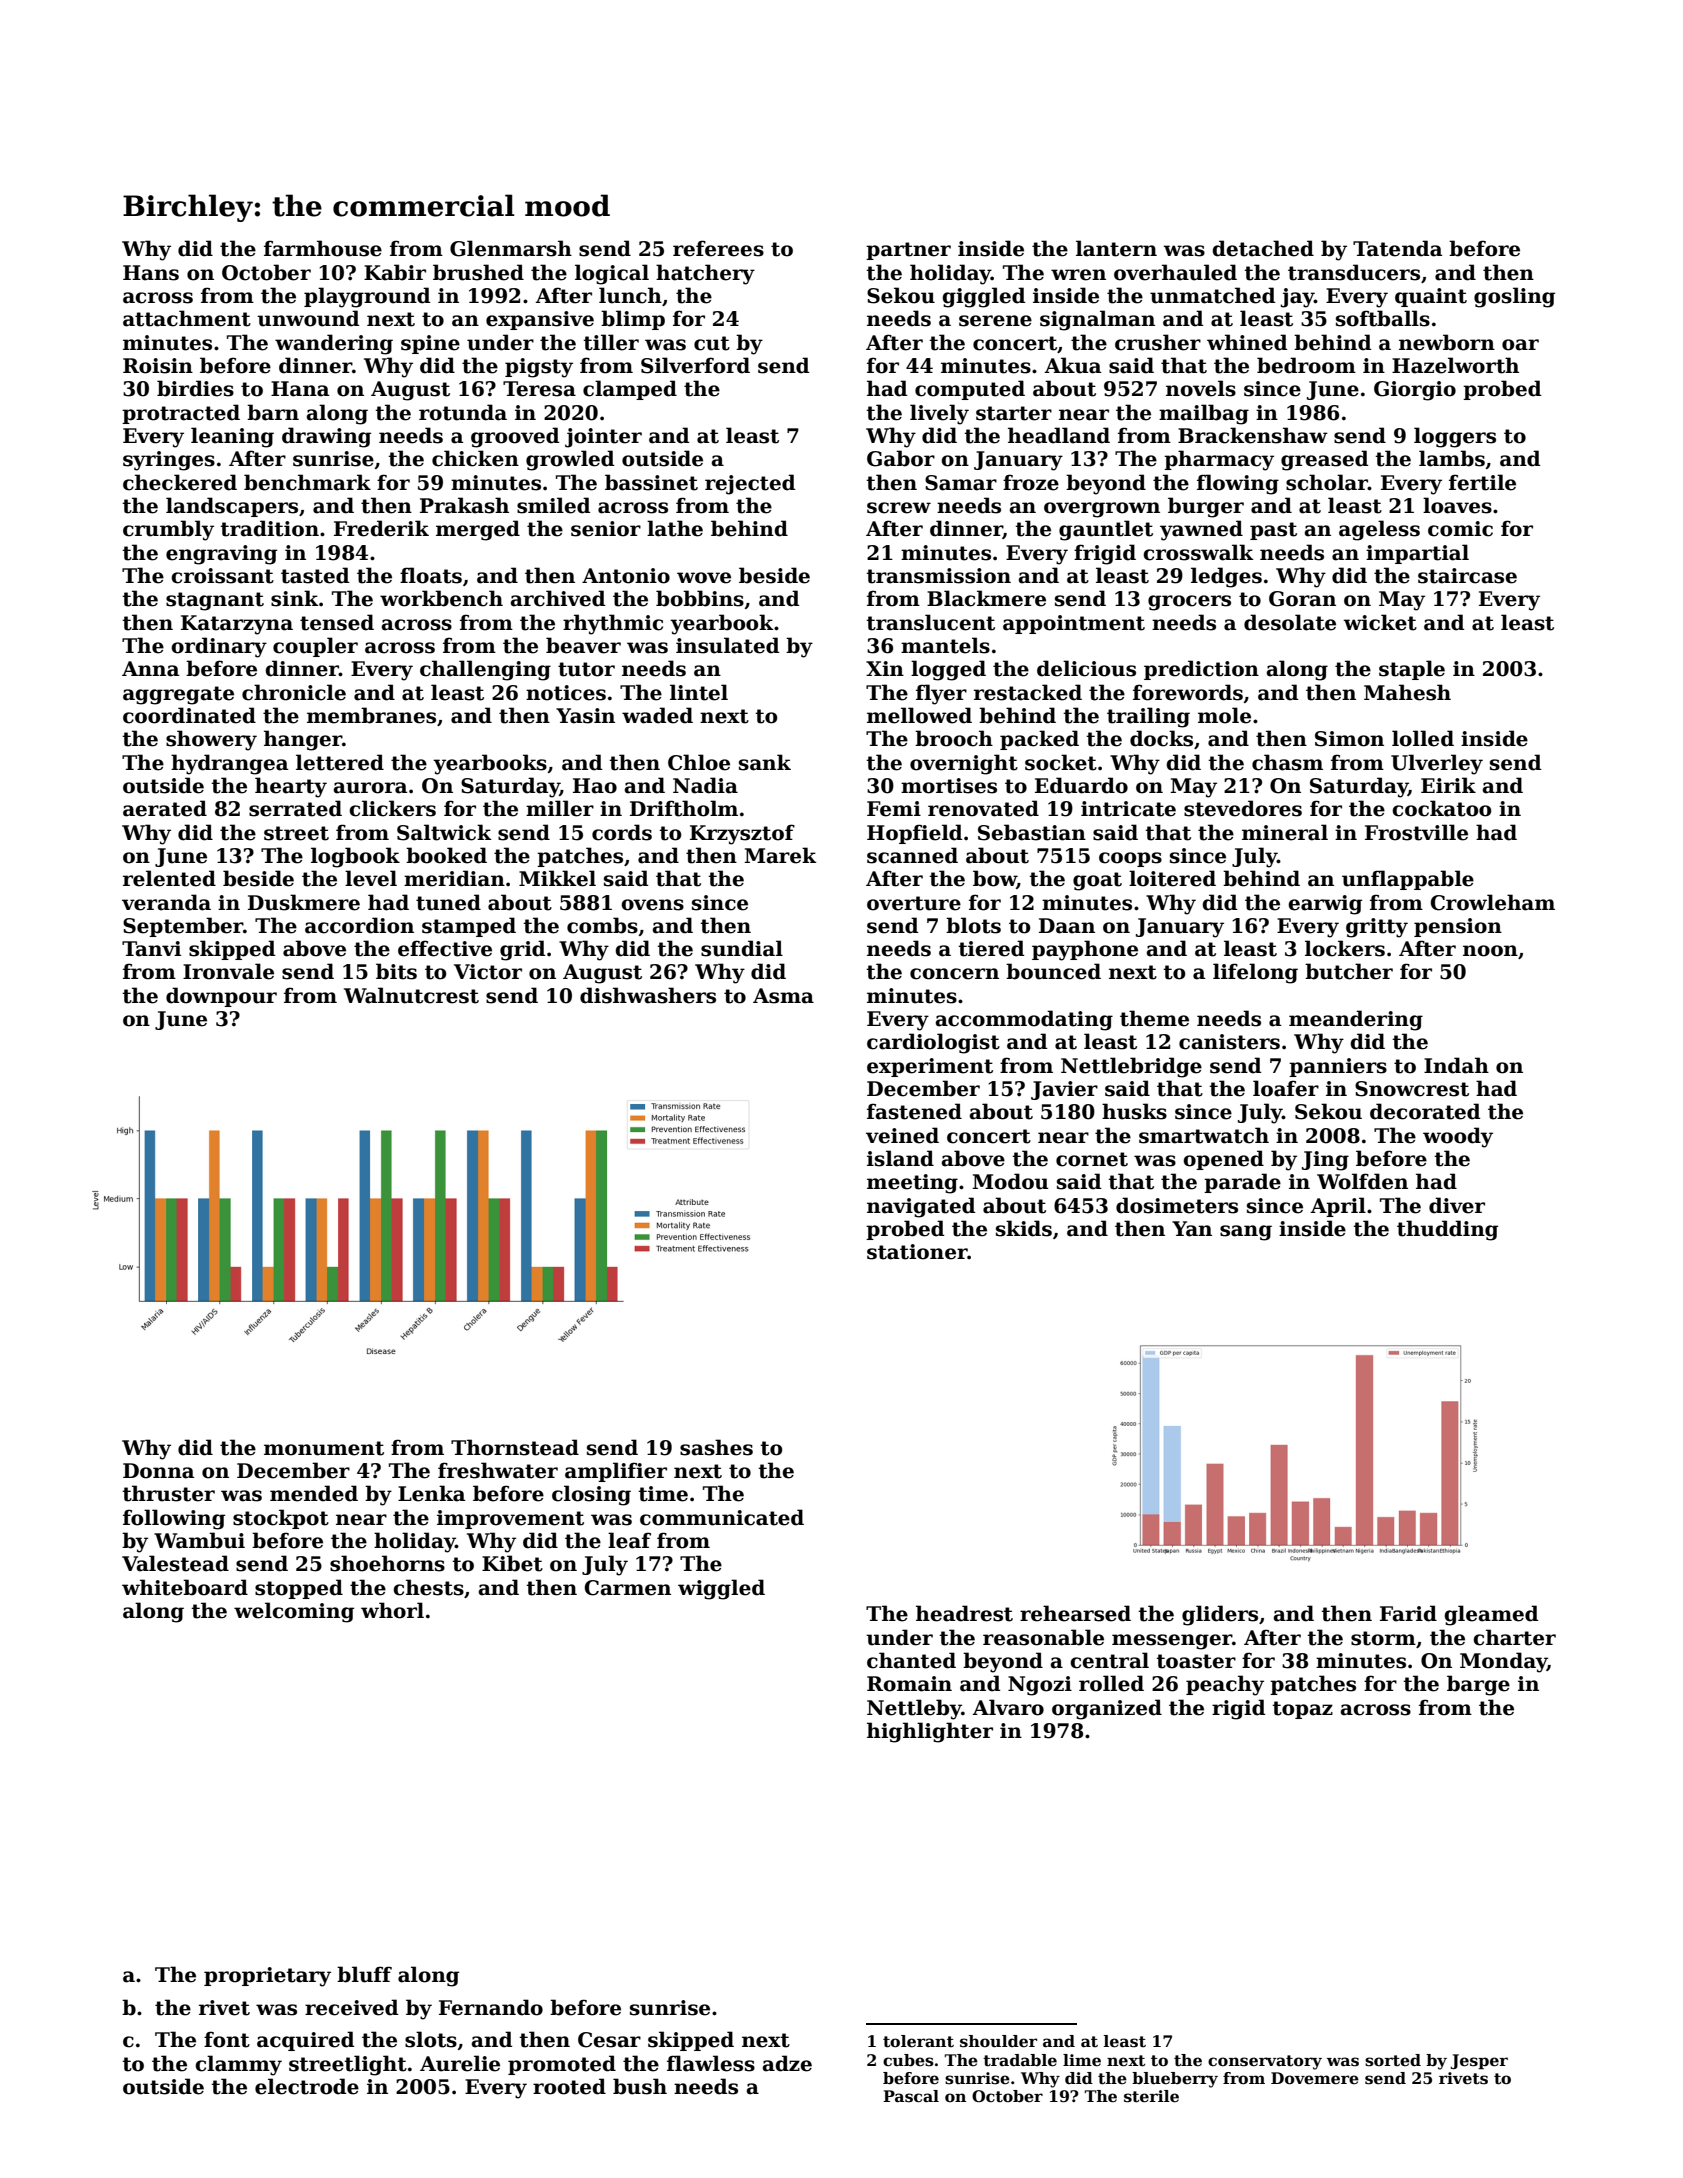 This document has height=2178, width=1683. What do you see at coordinates (640, 2086) in the document?
I see `bush` at bounding box center [640, 2086].
